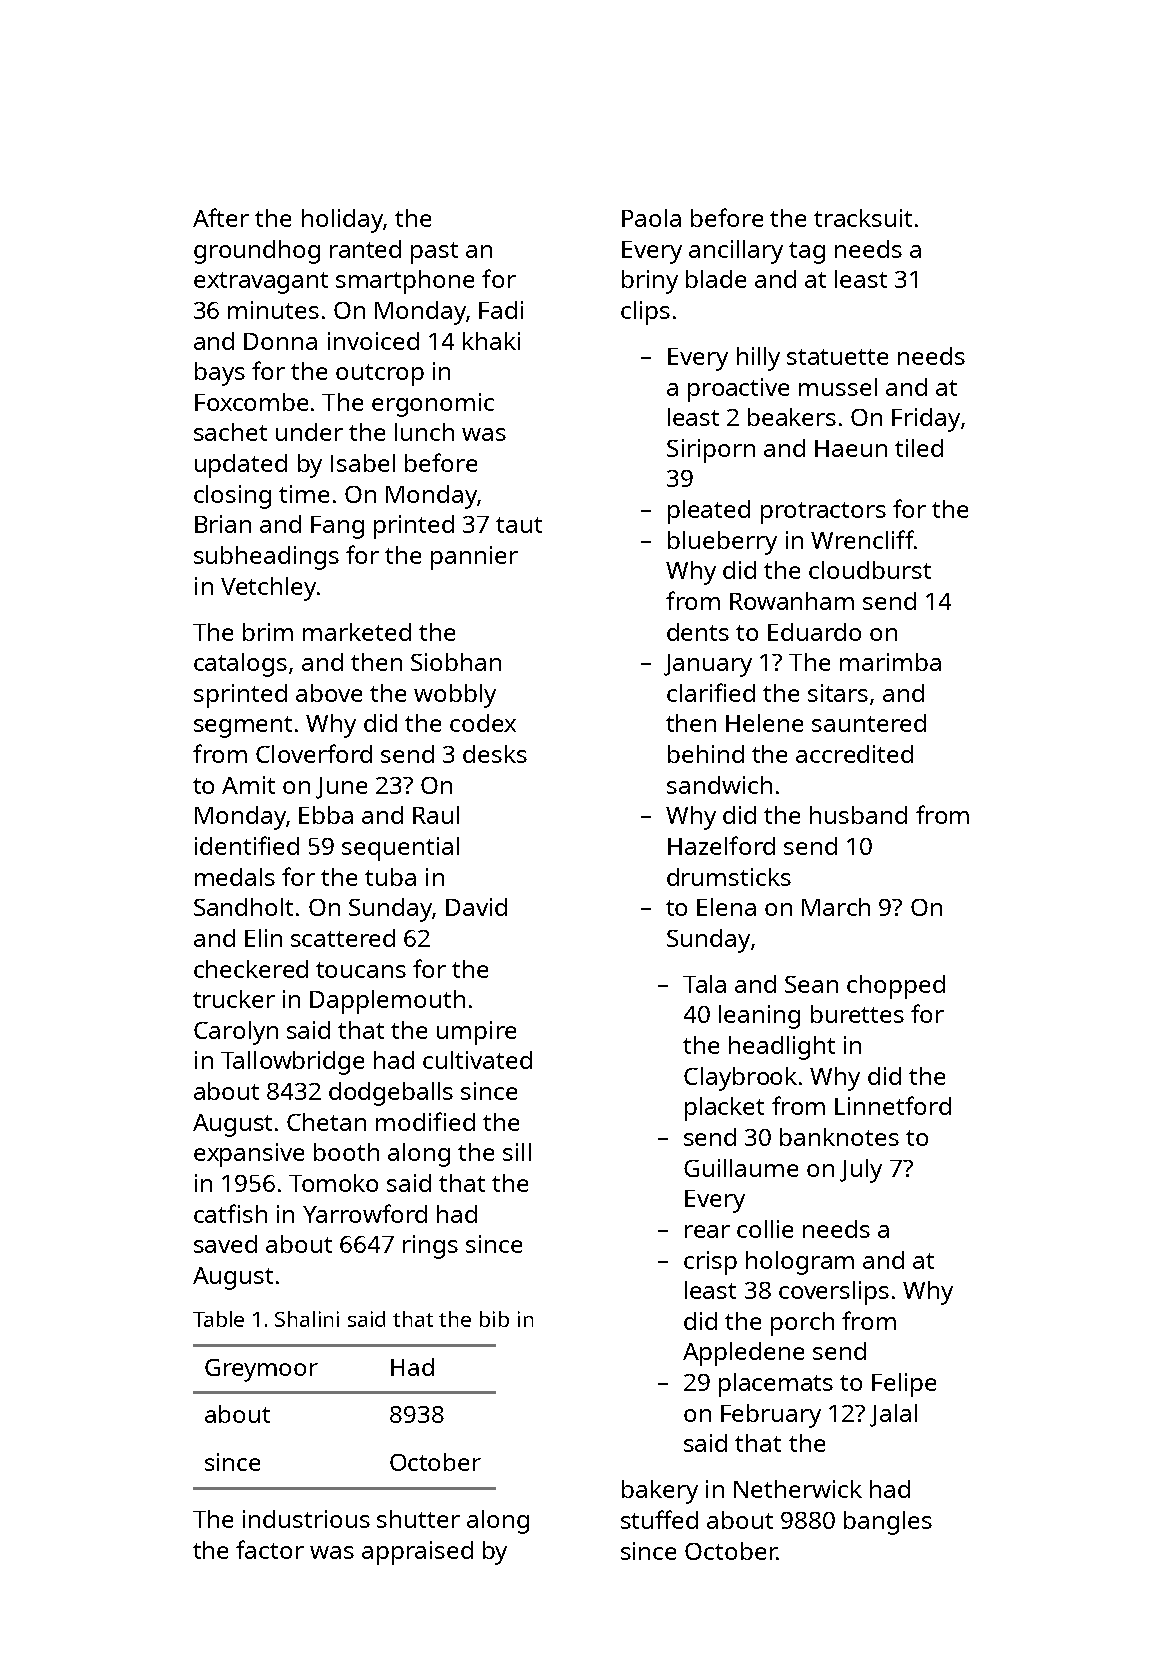 The width and height of the screenshot is (1165, 1654). I want to click on shutter, so click(418, 1519).
